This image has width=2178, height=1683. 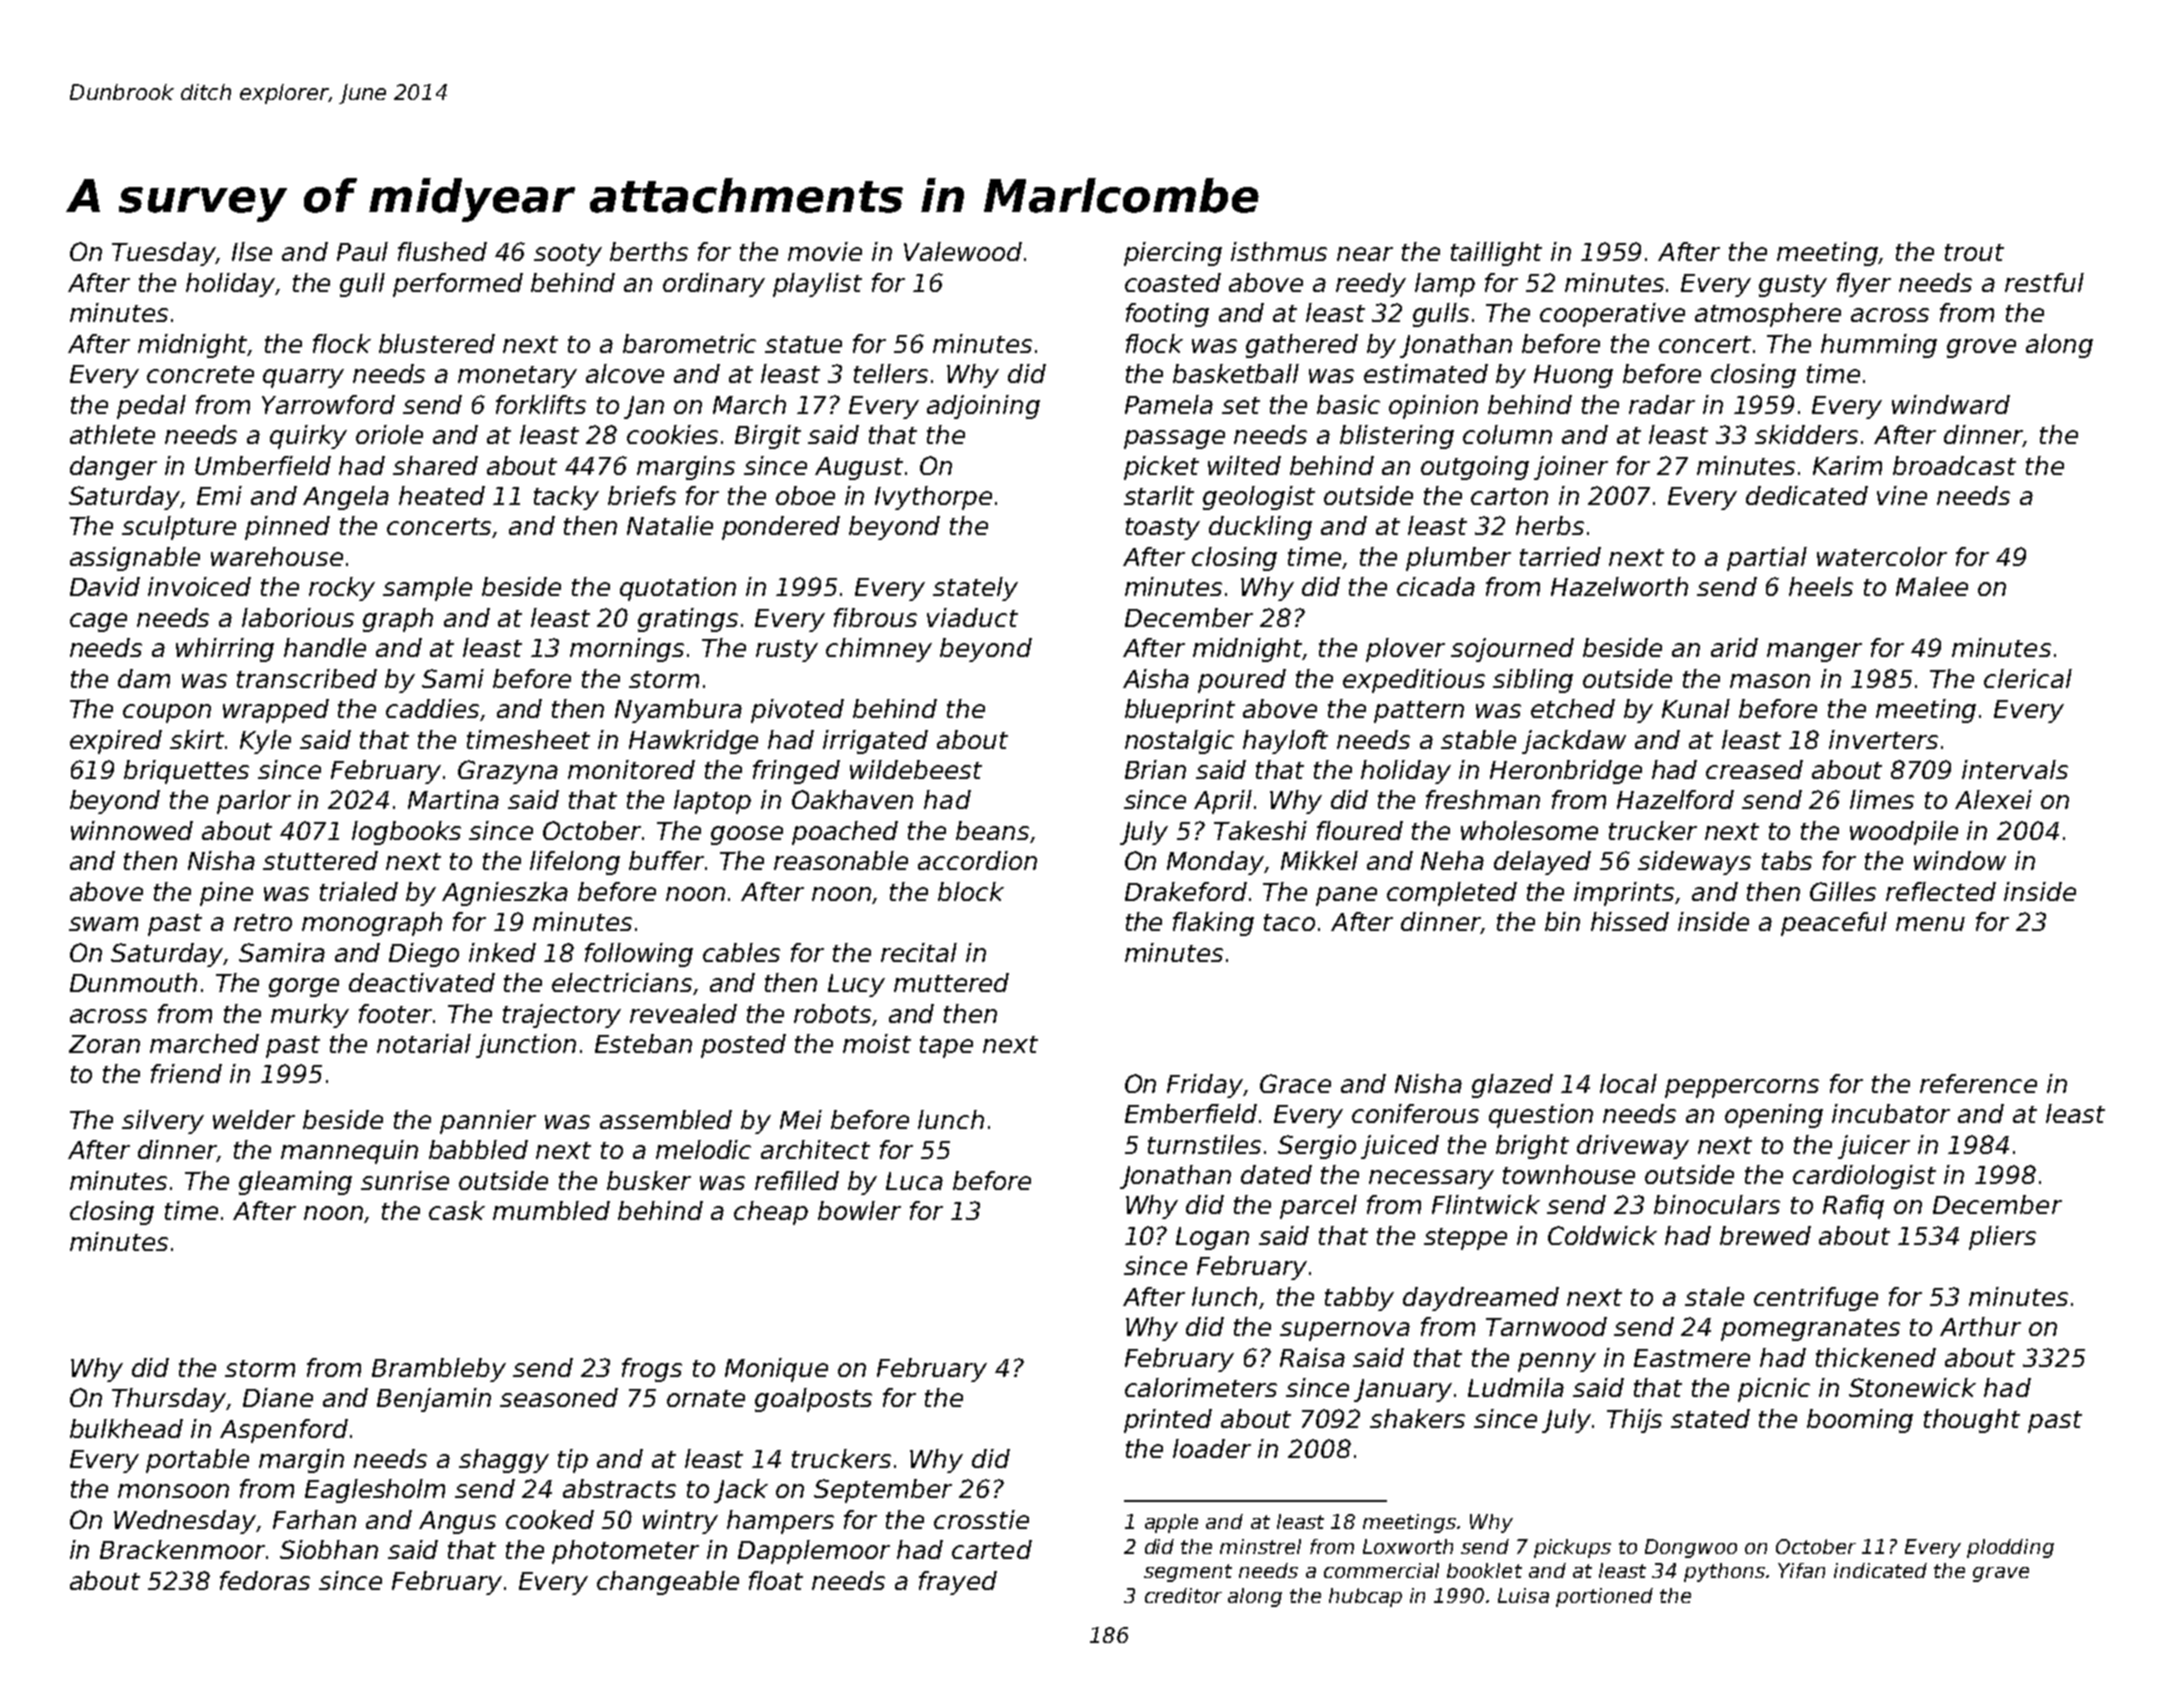 I want to click on Stonewick, so click(x=1912, y=1387).
